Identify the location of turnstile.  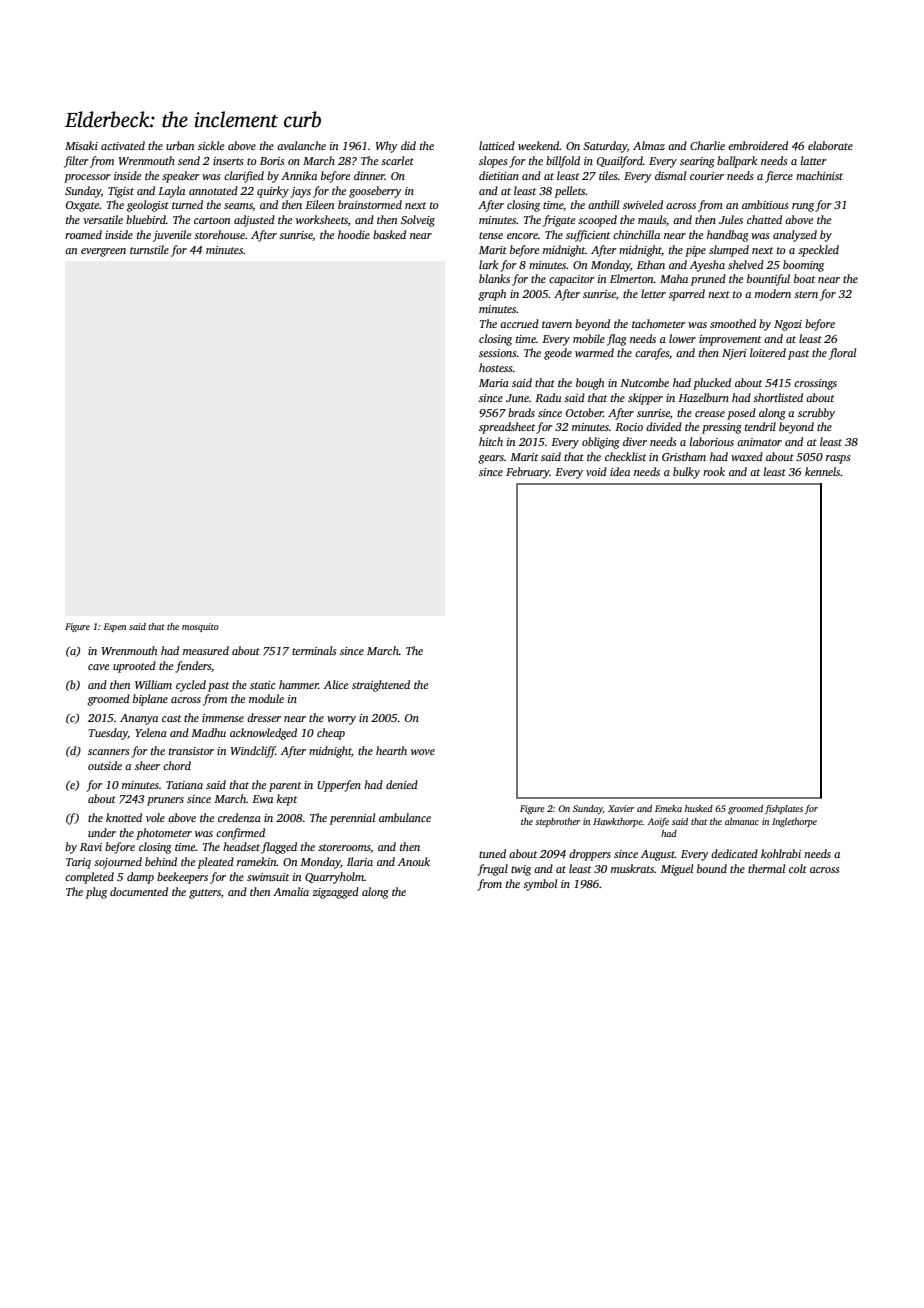
(149, 249).
